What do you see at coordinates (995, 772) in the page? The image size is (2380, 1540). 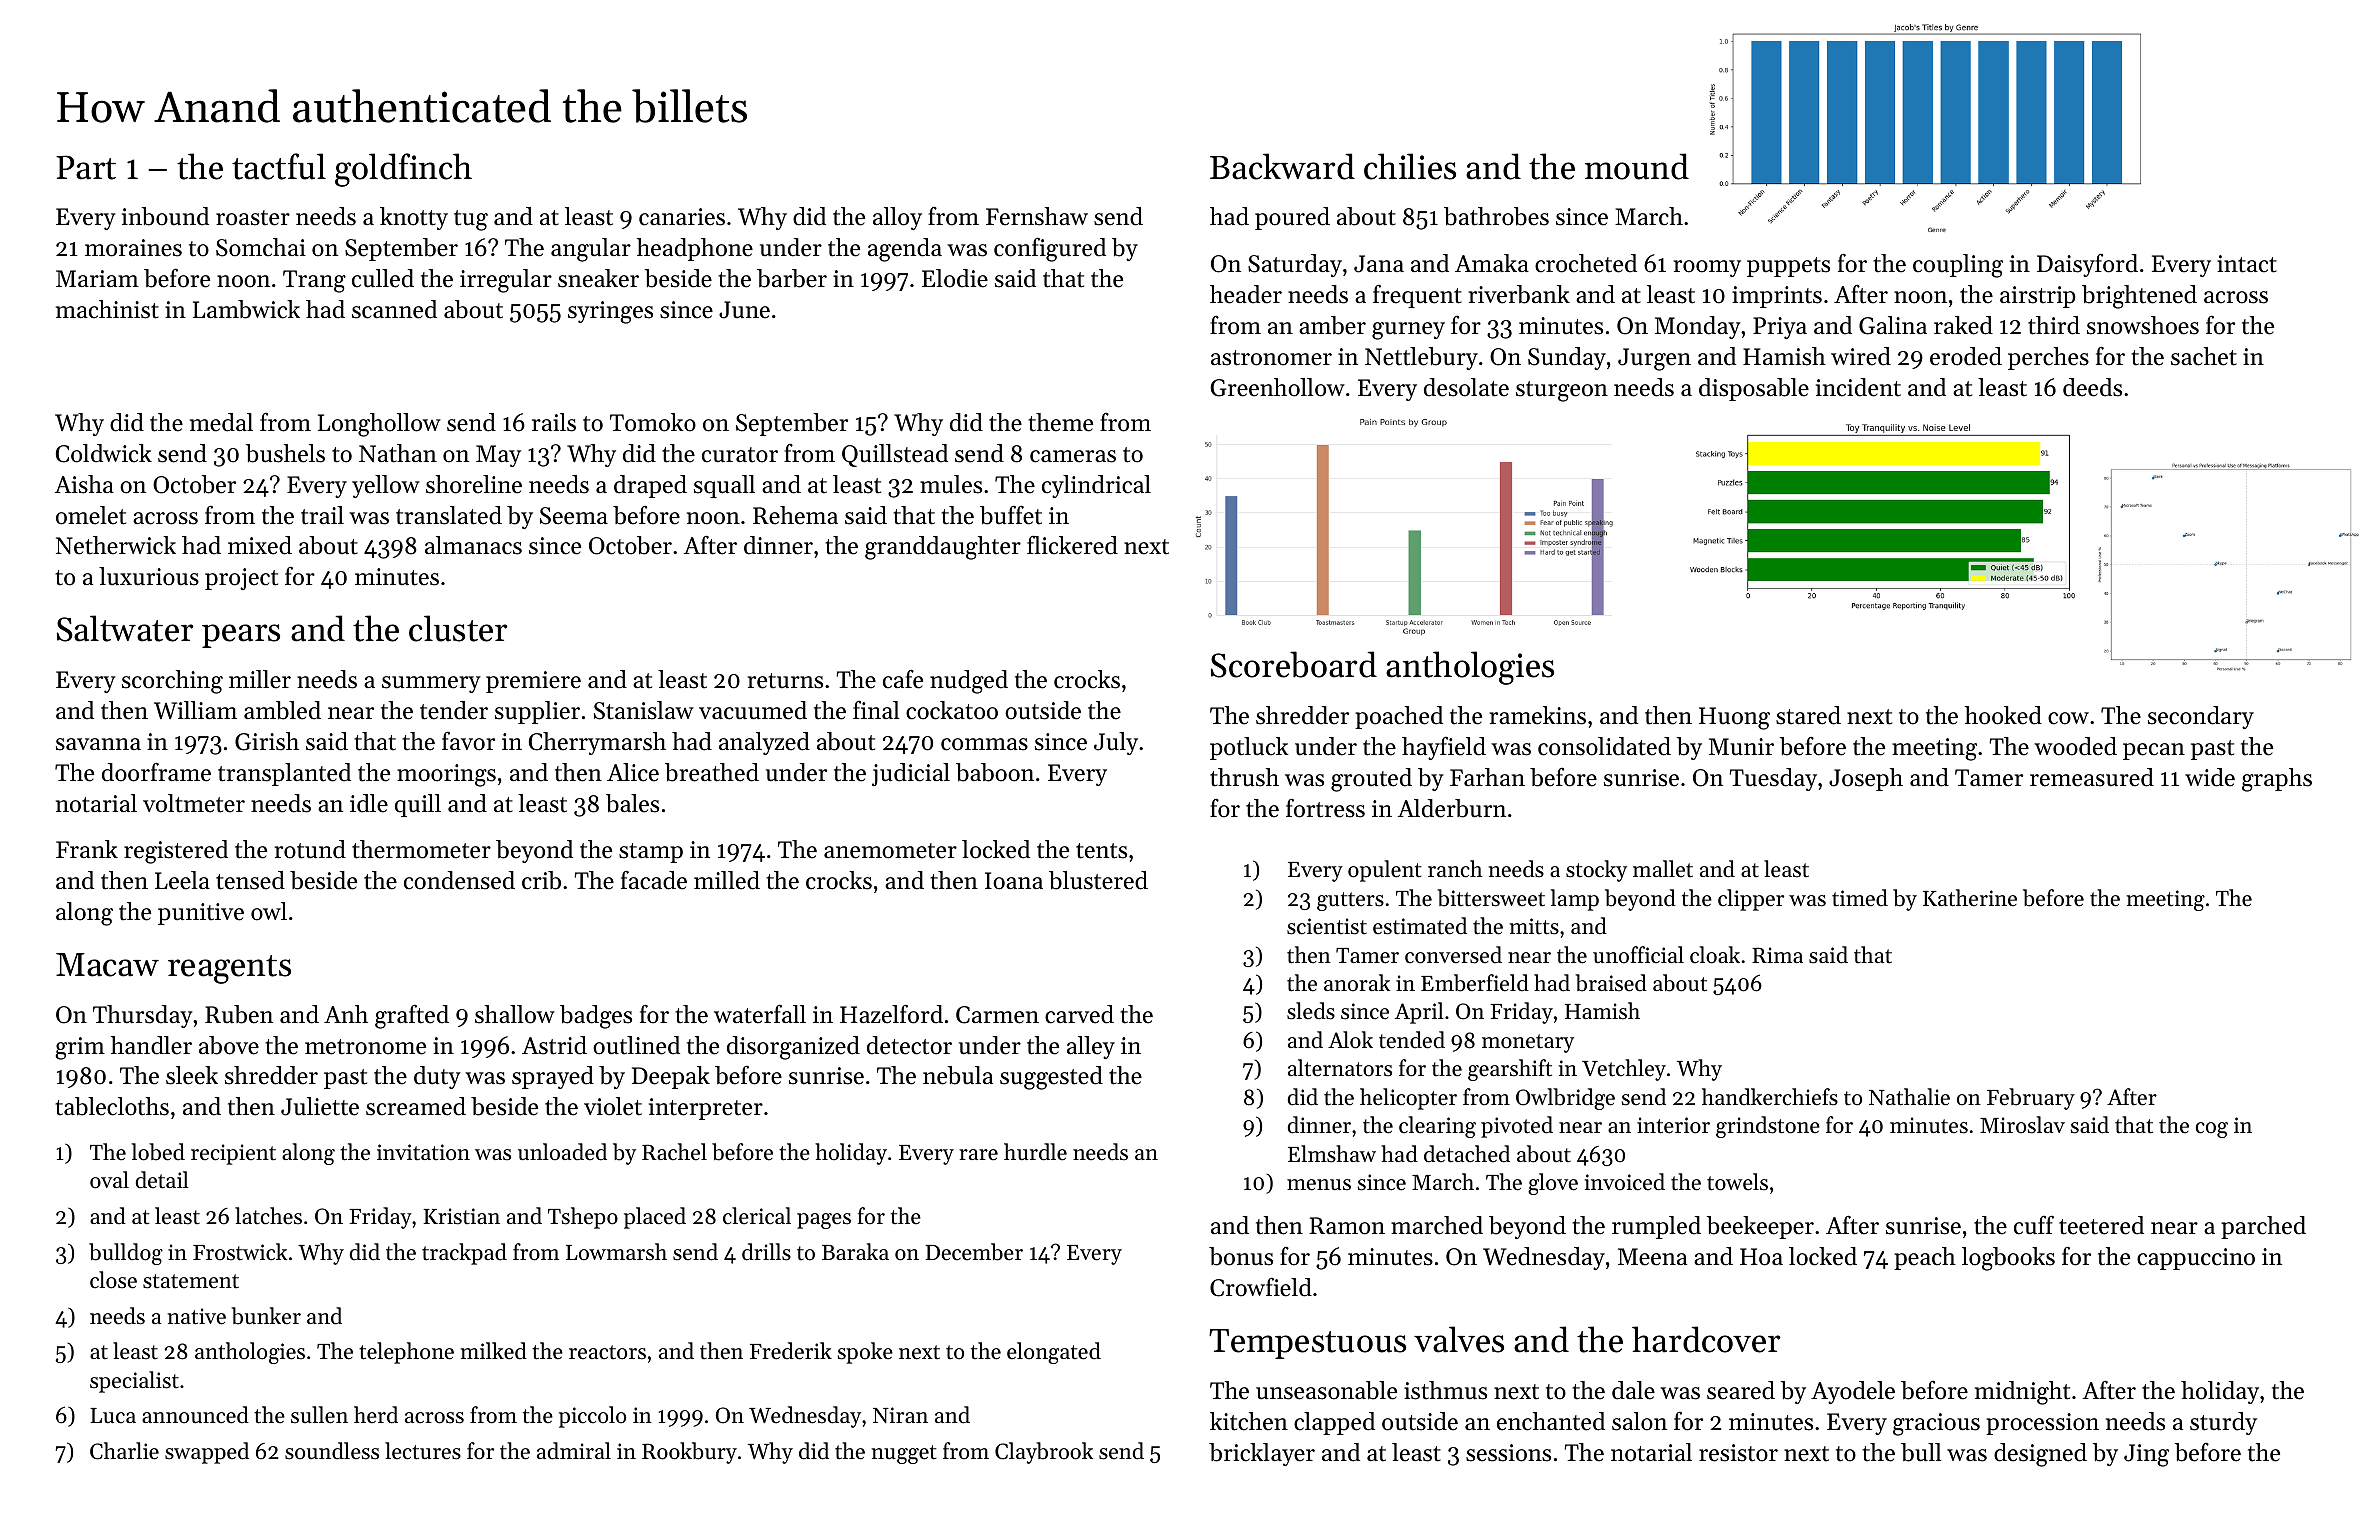 I see `baboon` at bounding box center [995, 772].
